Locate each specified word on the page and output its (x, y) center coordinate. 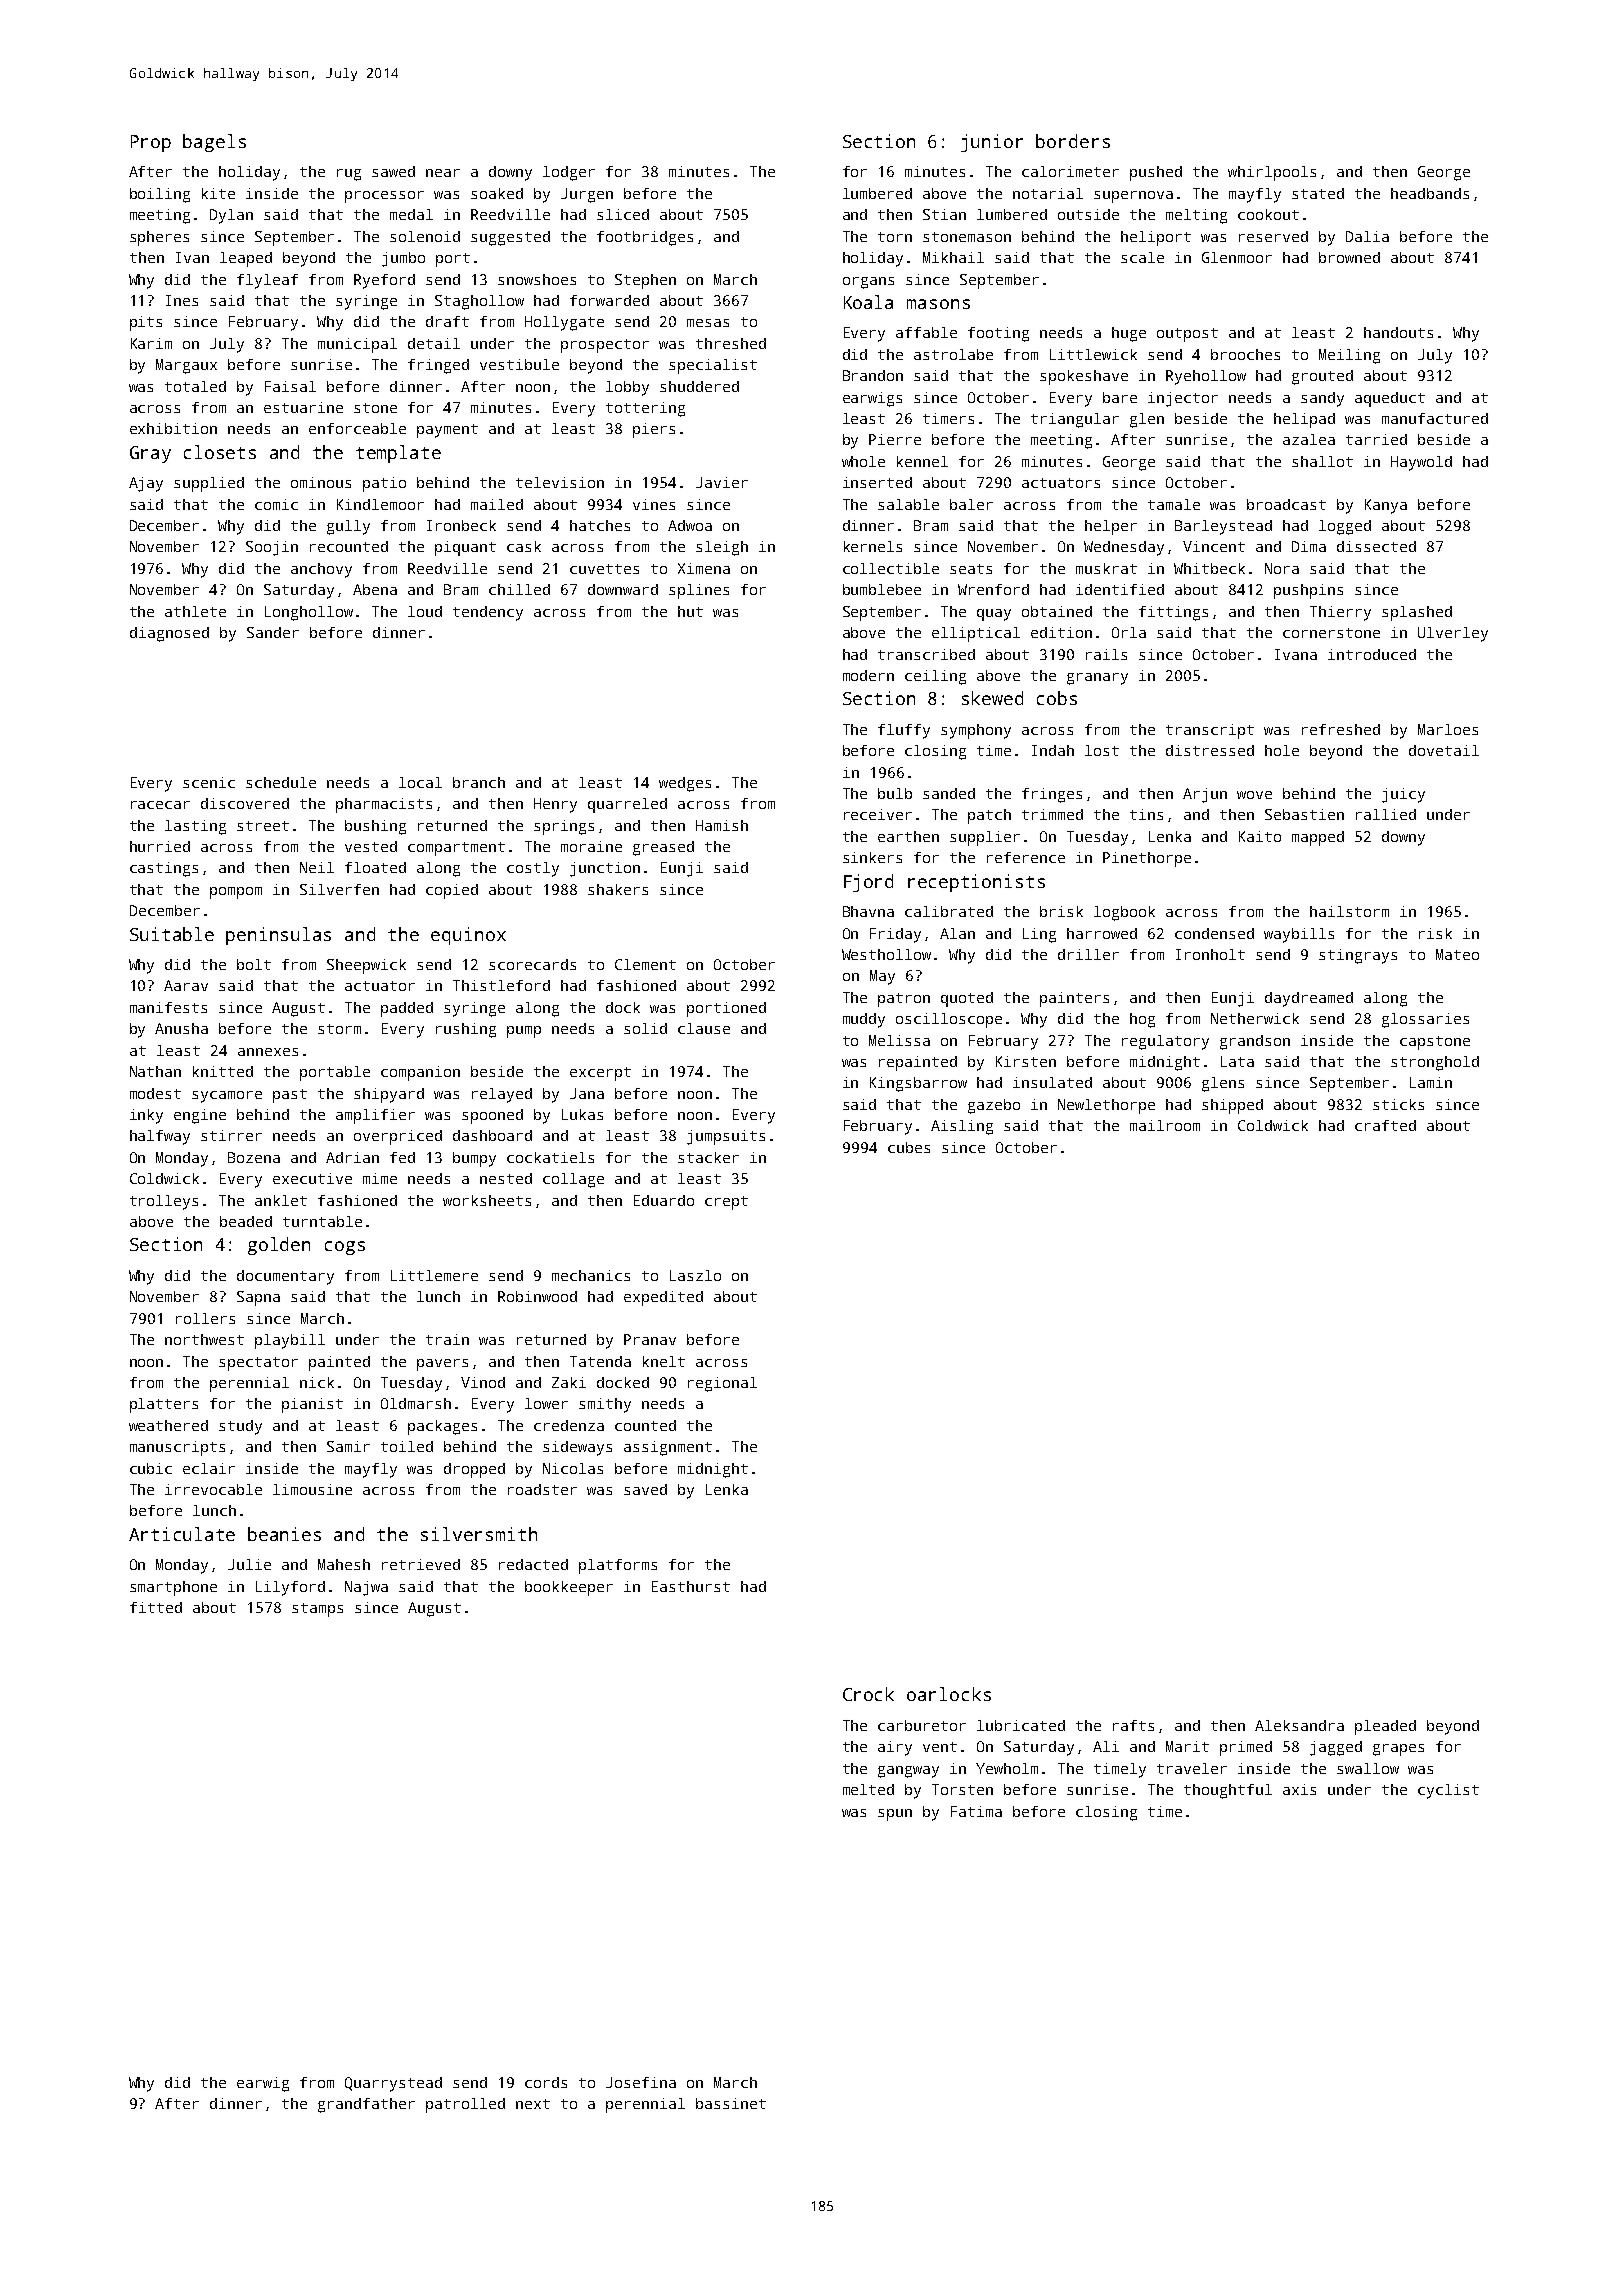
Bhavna (868, 911)
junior (992, 143)
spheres (159, 238)
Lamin (1431, 1082)
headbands (1430, 193)
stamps (317, 1610)
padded (407, 1009)
